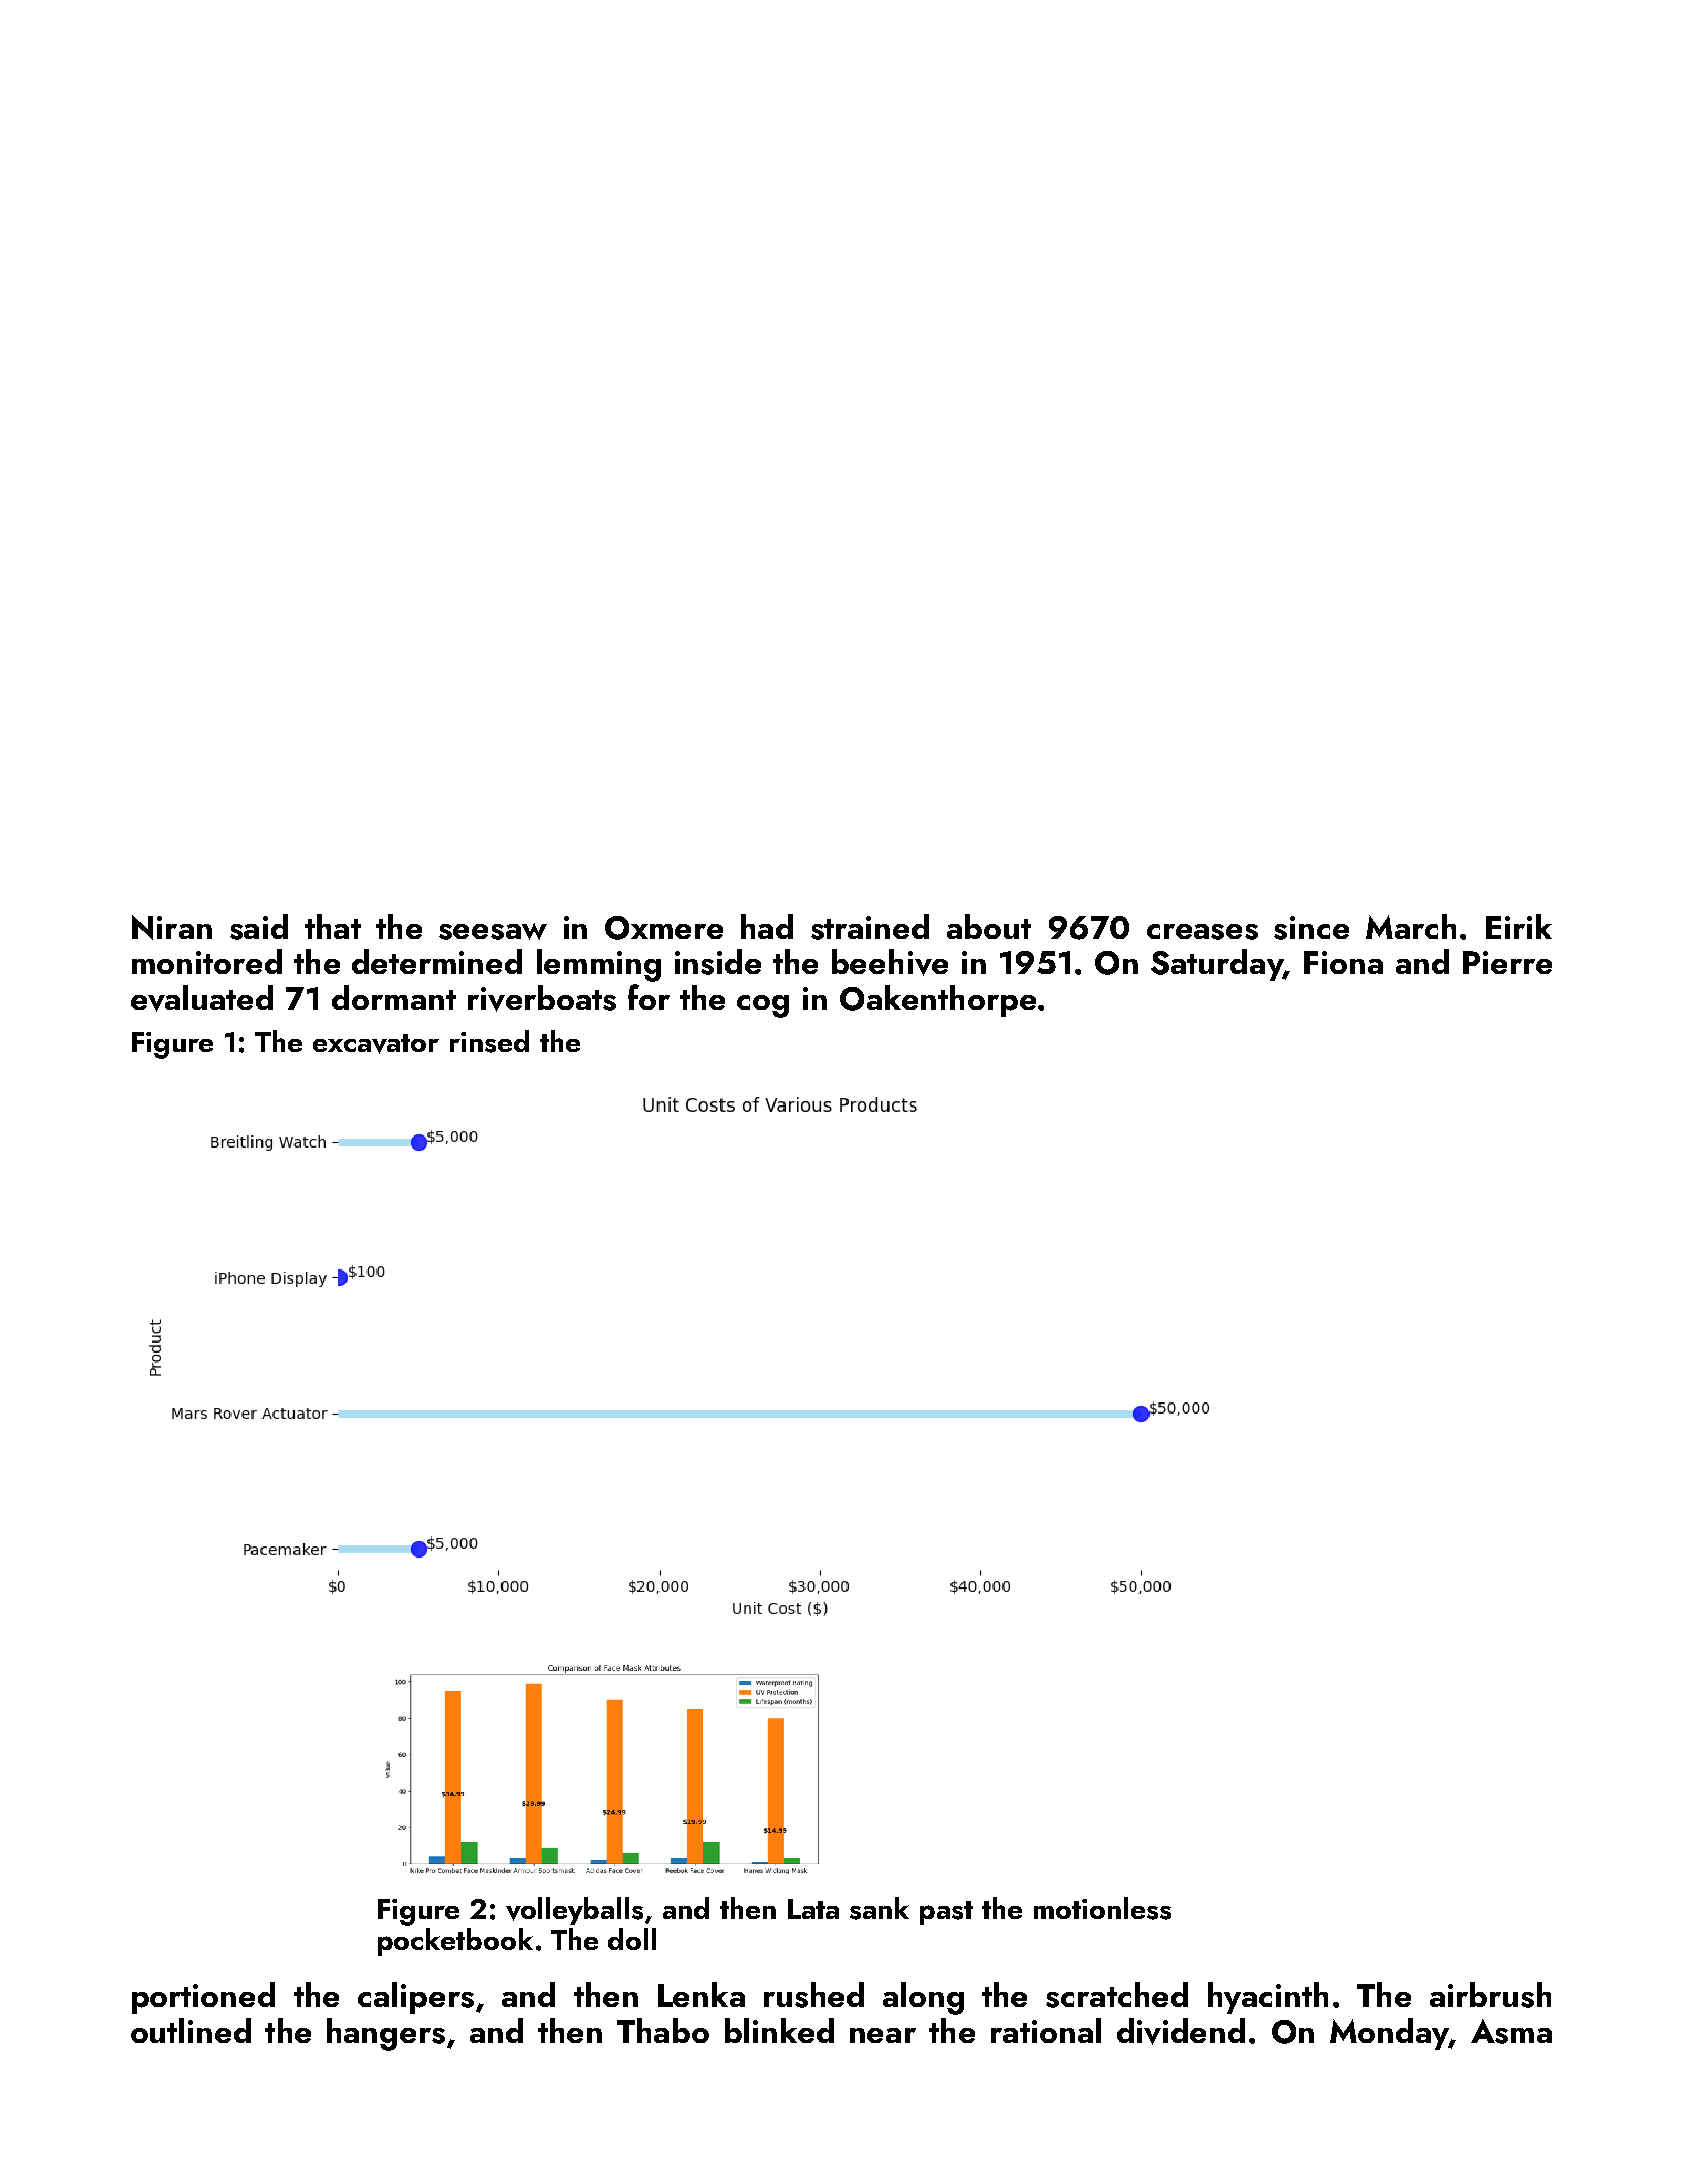  I want to click on Oxmere, so click(664, 928).
